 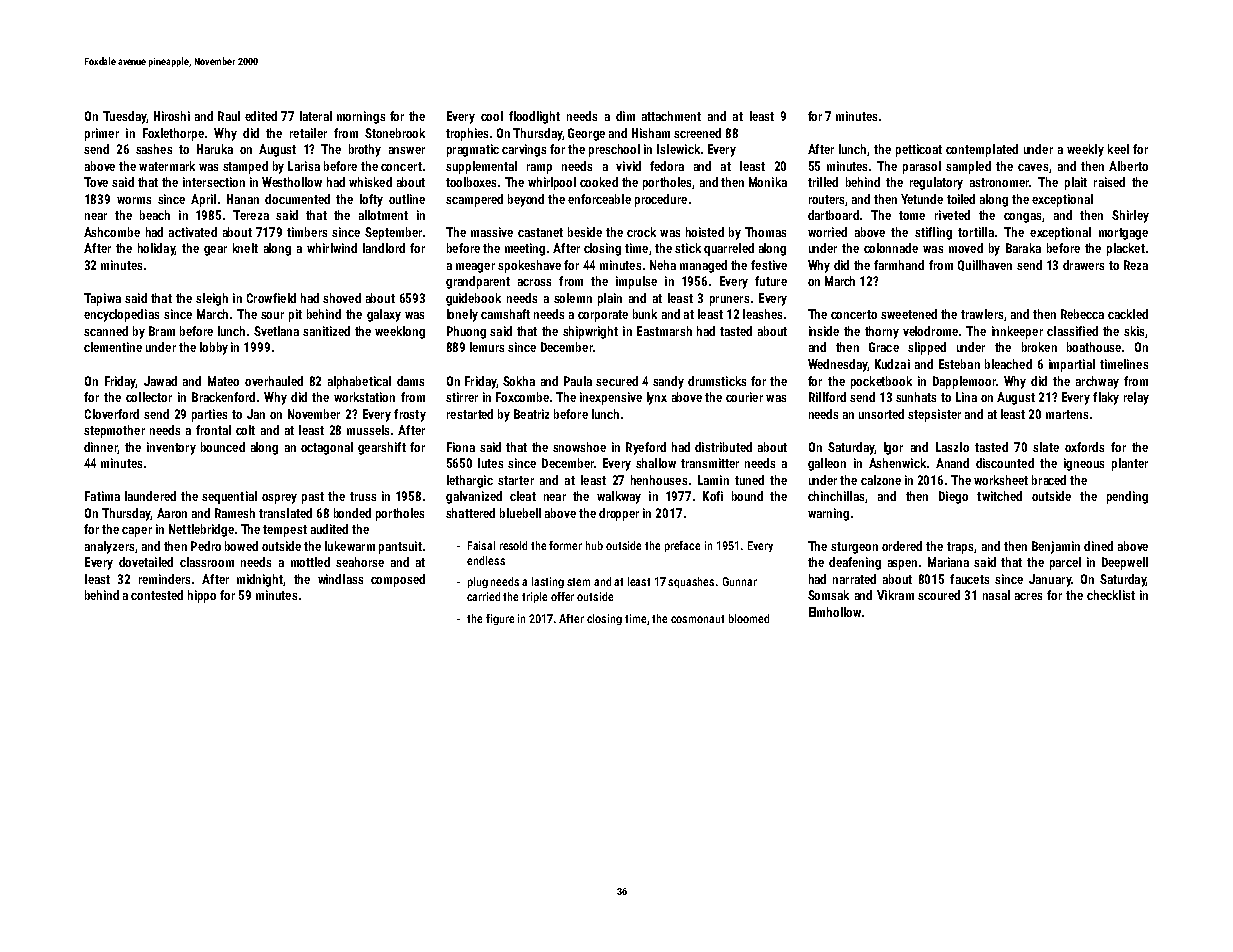 I want to click on octagonal, so click(x=327, y=448).
